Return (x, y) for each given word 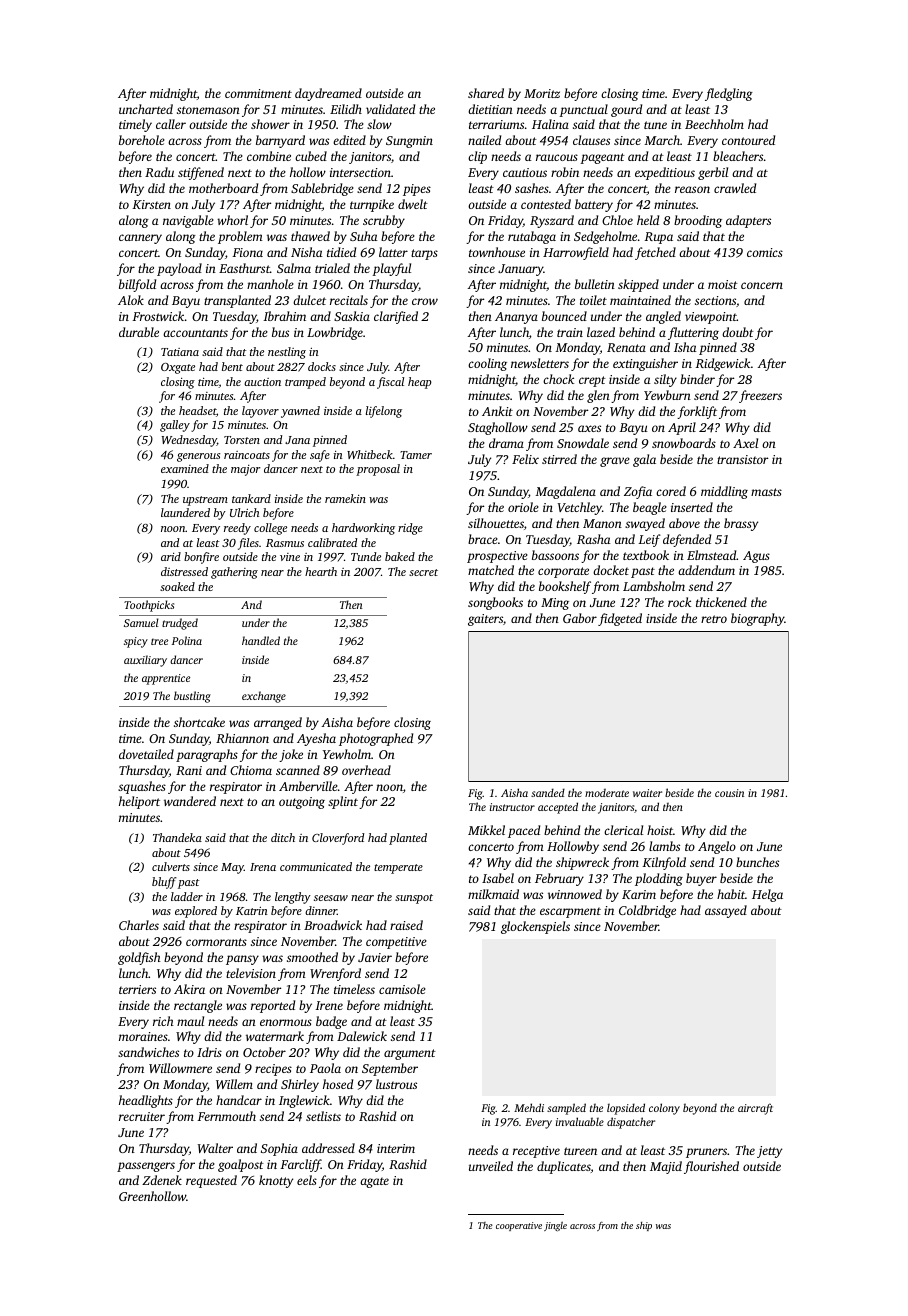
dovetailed (146, 754)
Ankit (497, 411)
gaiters (485, 620)
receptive (536, 1152)
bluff (164, 883)
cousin (729, 793)
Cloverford (338, 839)
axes (589, 428)
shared (486, 93)
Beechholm (714, 124)
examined (185, 468)
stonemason (208, 110)
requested (211, 1181)
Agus (756, 557)
